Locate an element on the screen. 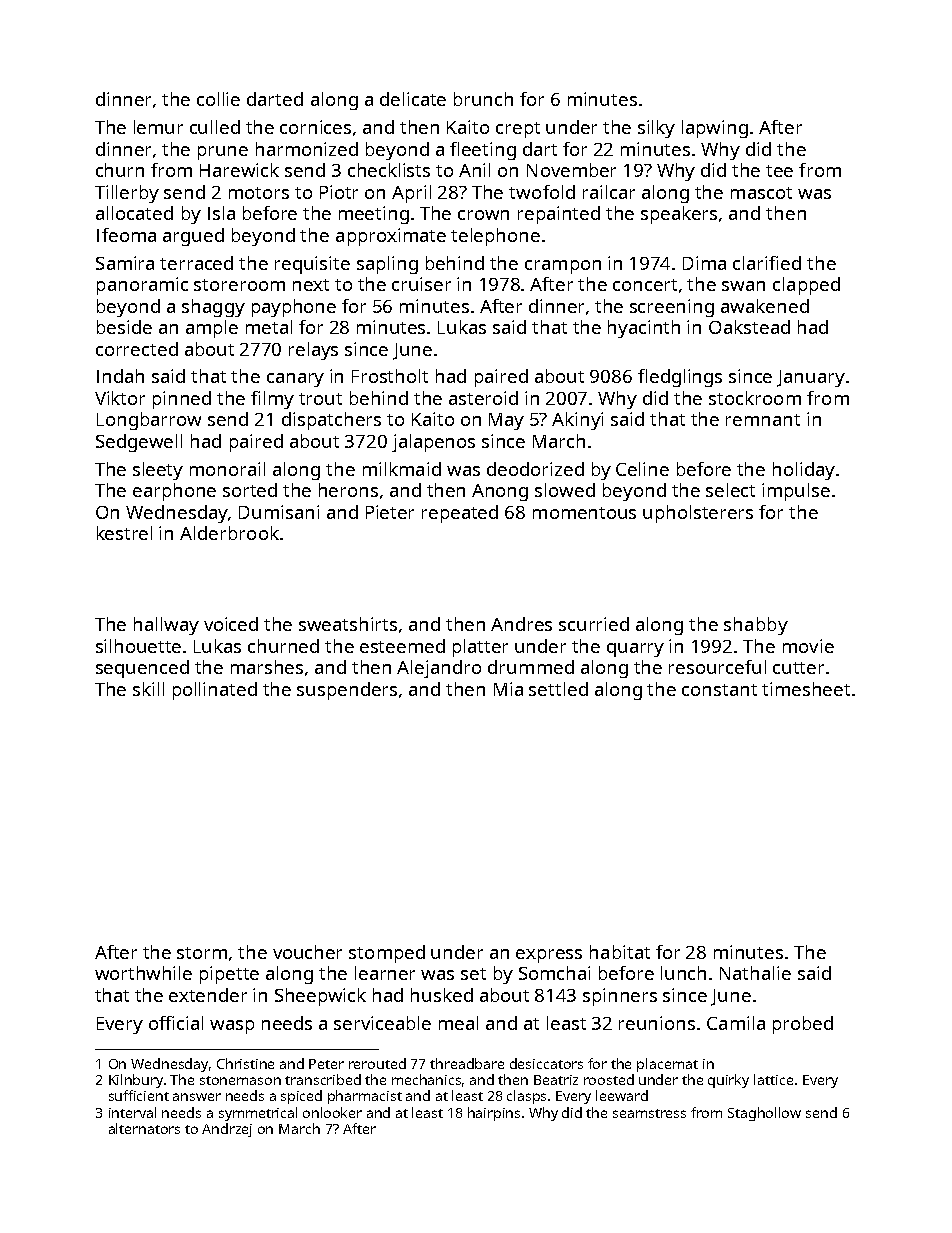 This screenshot has height=1233, width=952. delicate is located at coordinates (413, 99).
